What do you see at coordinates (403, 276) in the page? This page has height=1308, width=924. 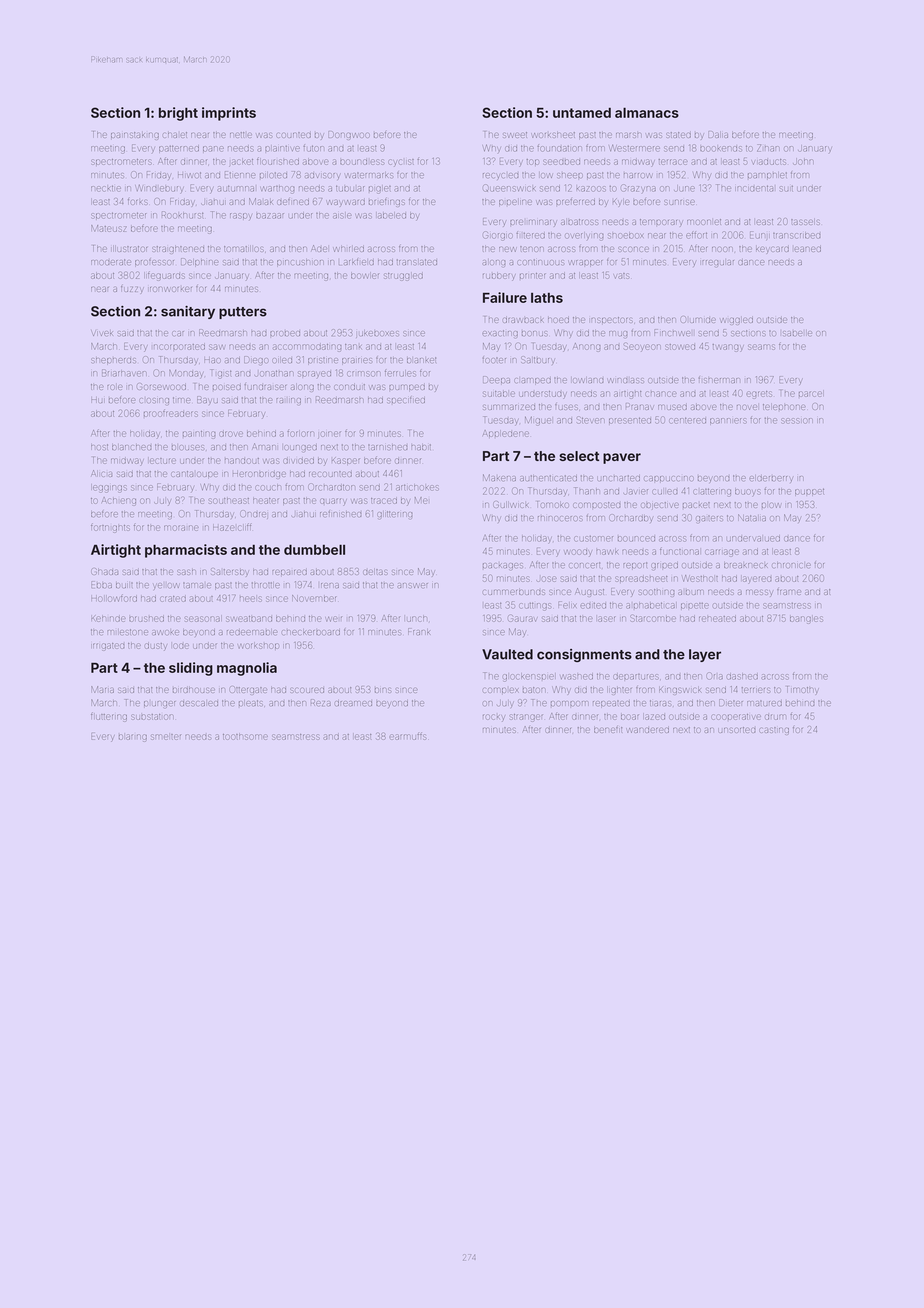 I see `struggled` at bounding box center [403, 276].
